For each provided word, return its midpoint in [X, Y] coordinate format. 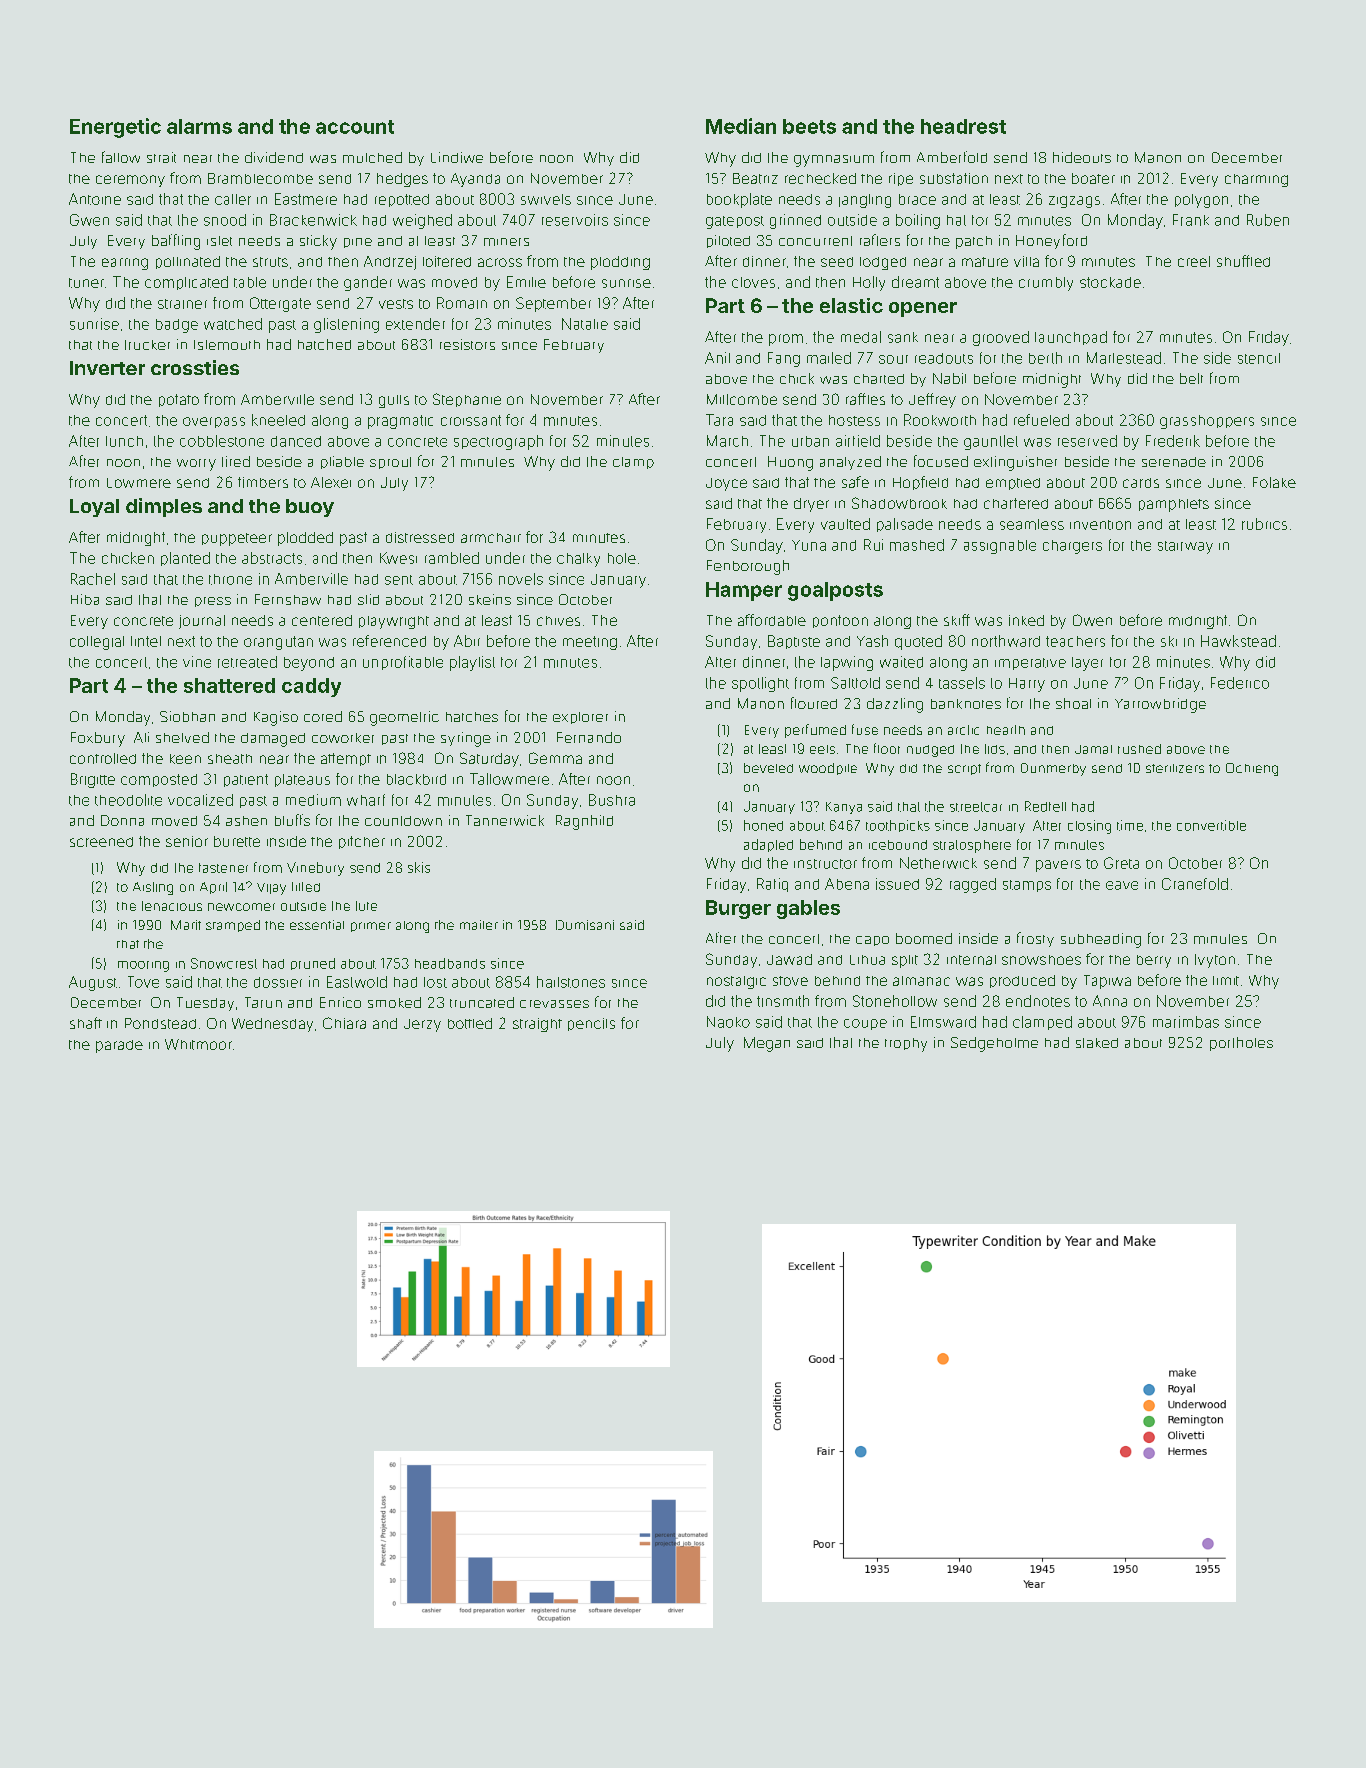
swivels [546, 199]
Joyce [726, 484]
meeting [590, 643]
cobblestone [222, 441]
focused [941, 461]
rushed [1139, 749]
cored [323, 716]
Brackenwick [313, 220]
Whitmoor [198, 1044]
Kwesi [398, 558]
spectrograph [498, 442]
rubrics [1264, 524]
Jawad [789, 959]
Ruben [1268, 220]
